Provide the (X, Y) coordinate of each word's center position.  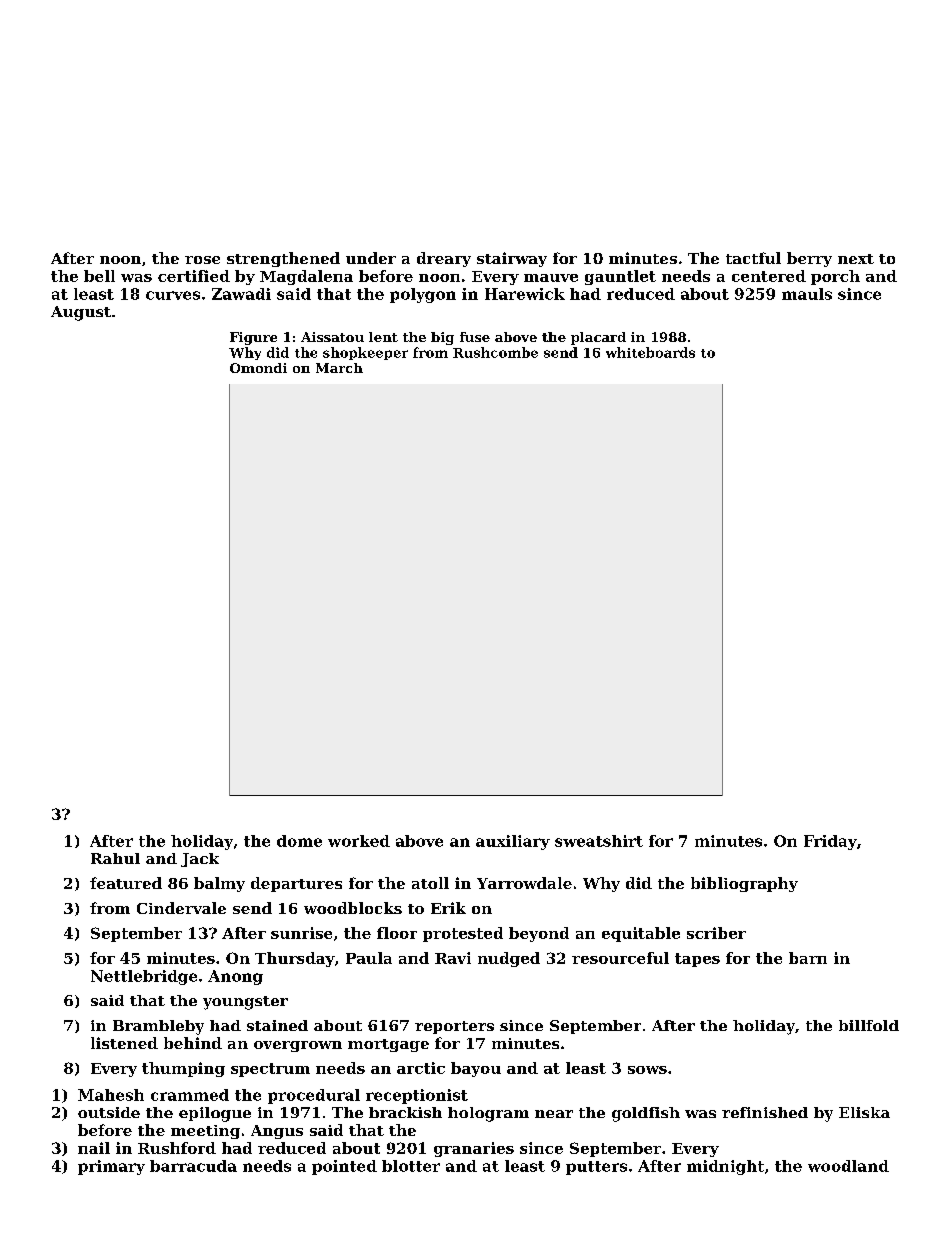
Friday (830, 842)
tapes (697, 960)
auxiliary (513, 842)
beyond (539, 934)
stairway (512, 259)
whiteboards (650, 352)
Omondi (258, 368)
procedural (314, 1096)
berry (809, 259)
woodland (848, 1166)
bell (99, 276)
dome (299, 841)
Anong (235, 977)
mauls (807, 294)
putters (596, 1168)
